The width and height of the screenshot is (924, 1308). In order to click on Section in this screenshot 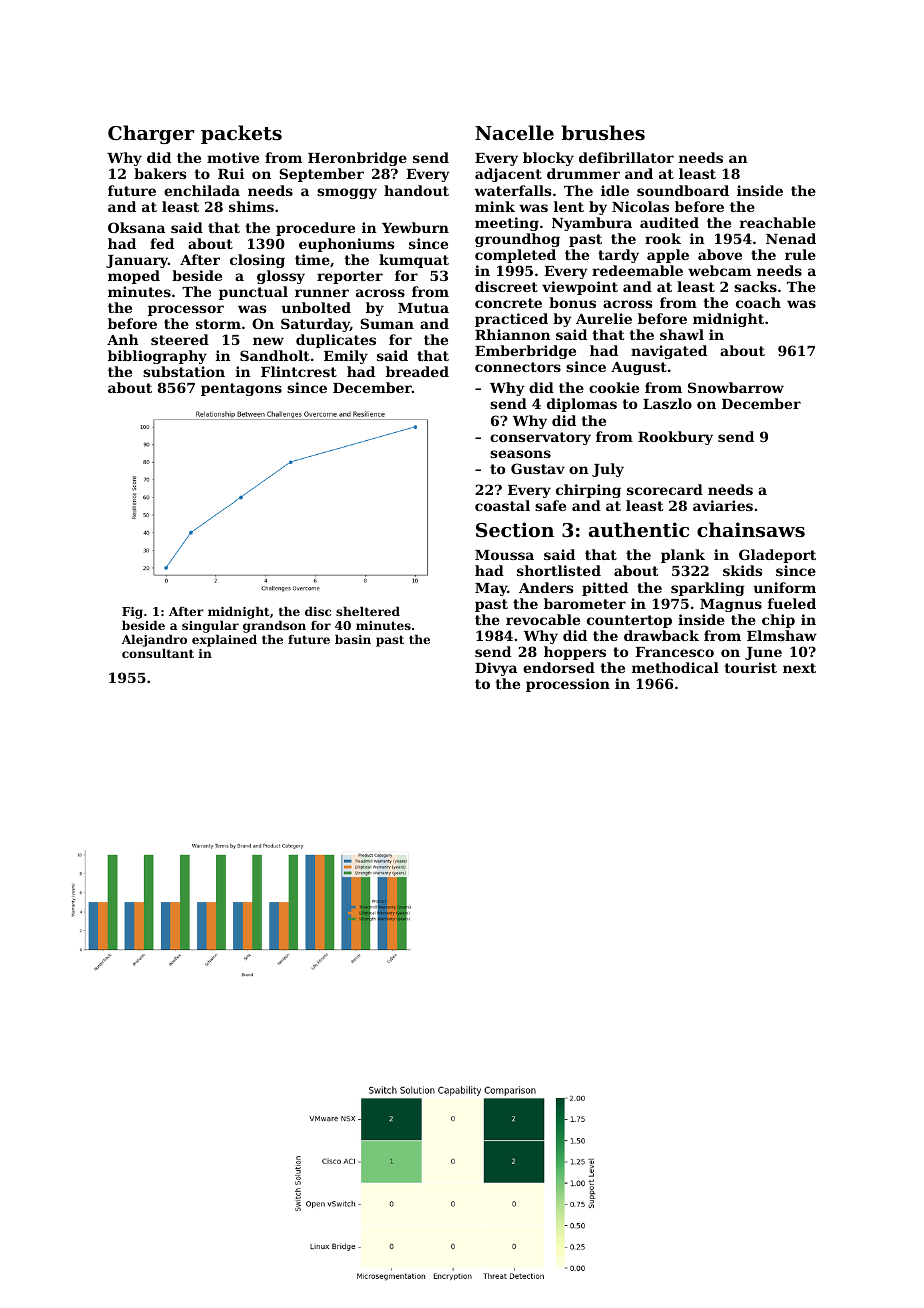, I will do `click(515, 530)`.
